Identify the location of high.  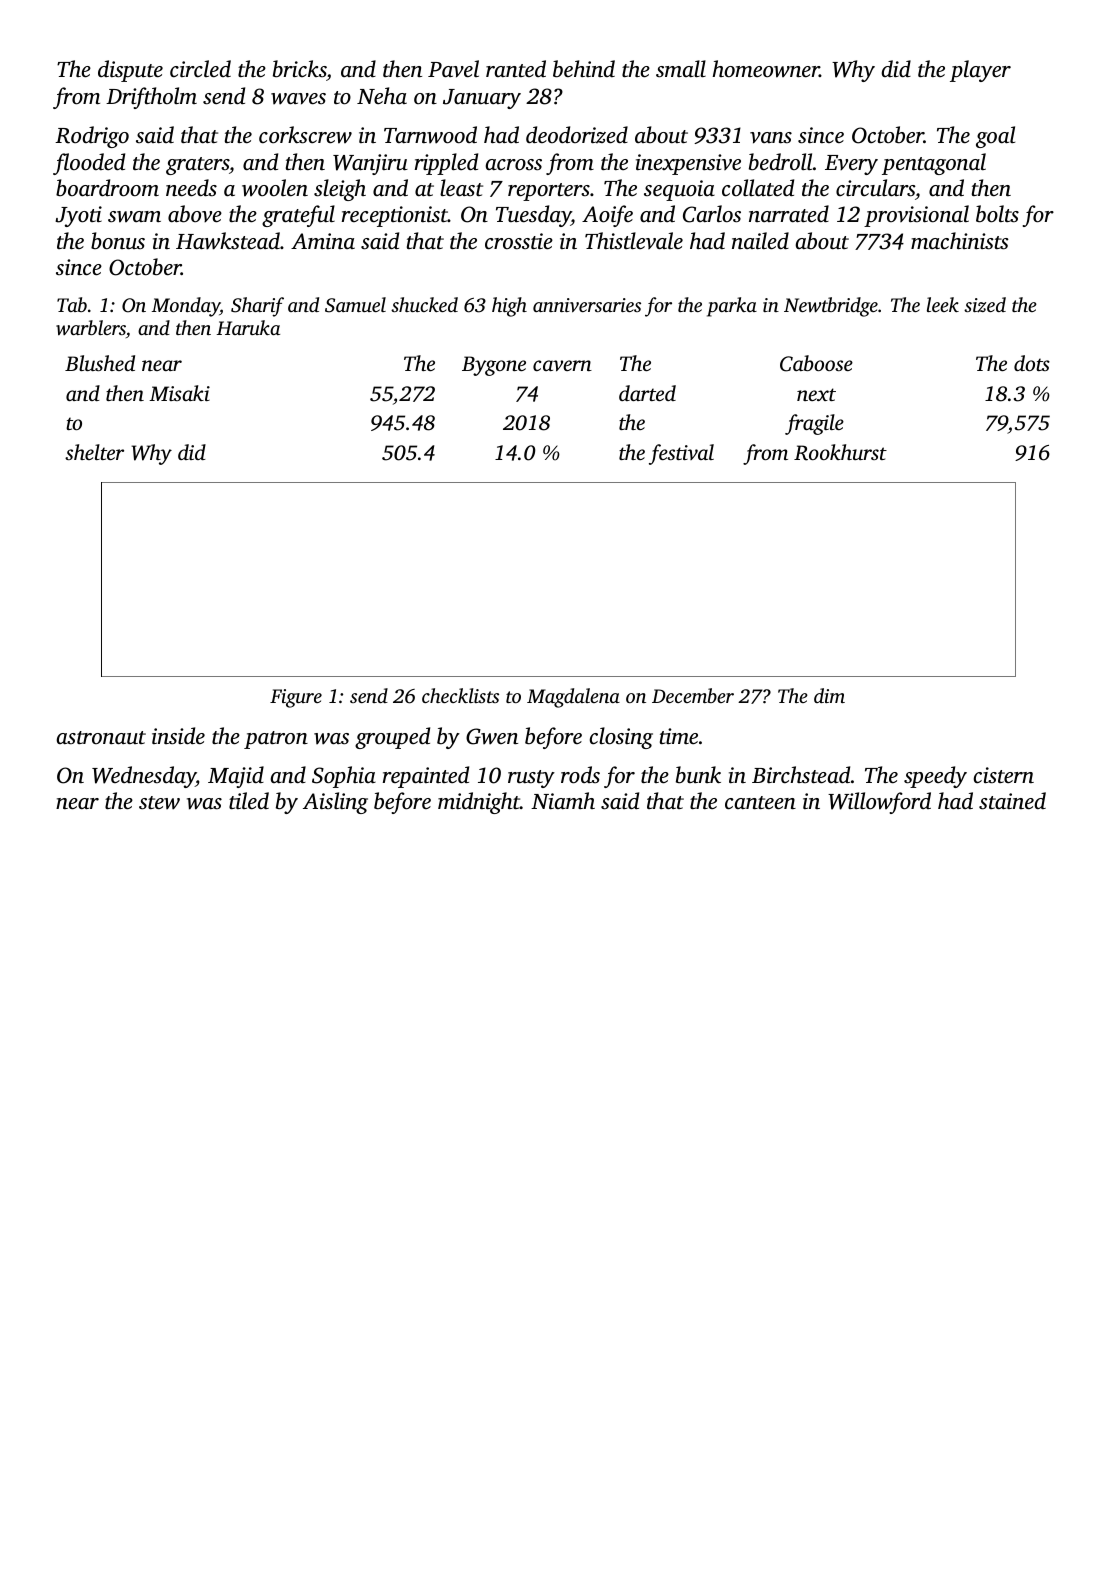
(509, 307).
